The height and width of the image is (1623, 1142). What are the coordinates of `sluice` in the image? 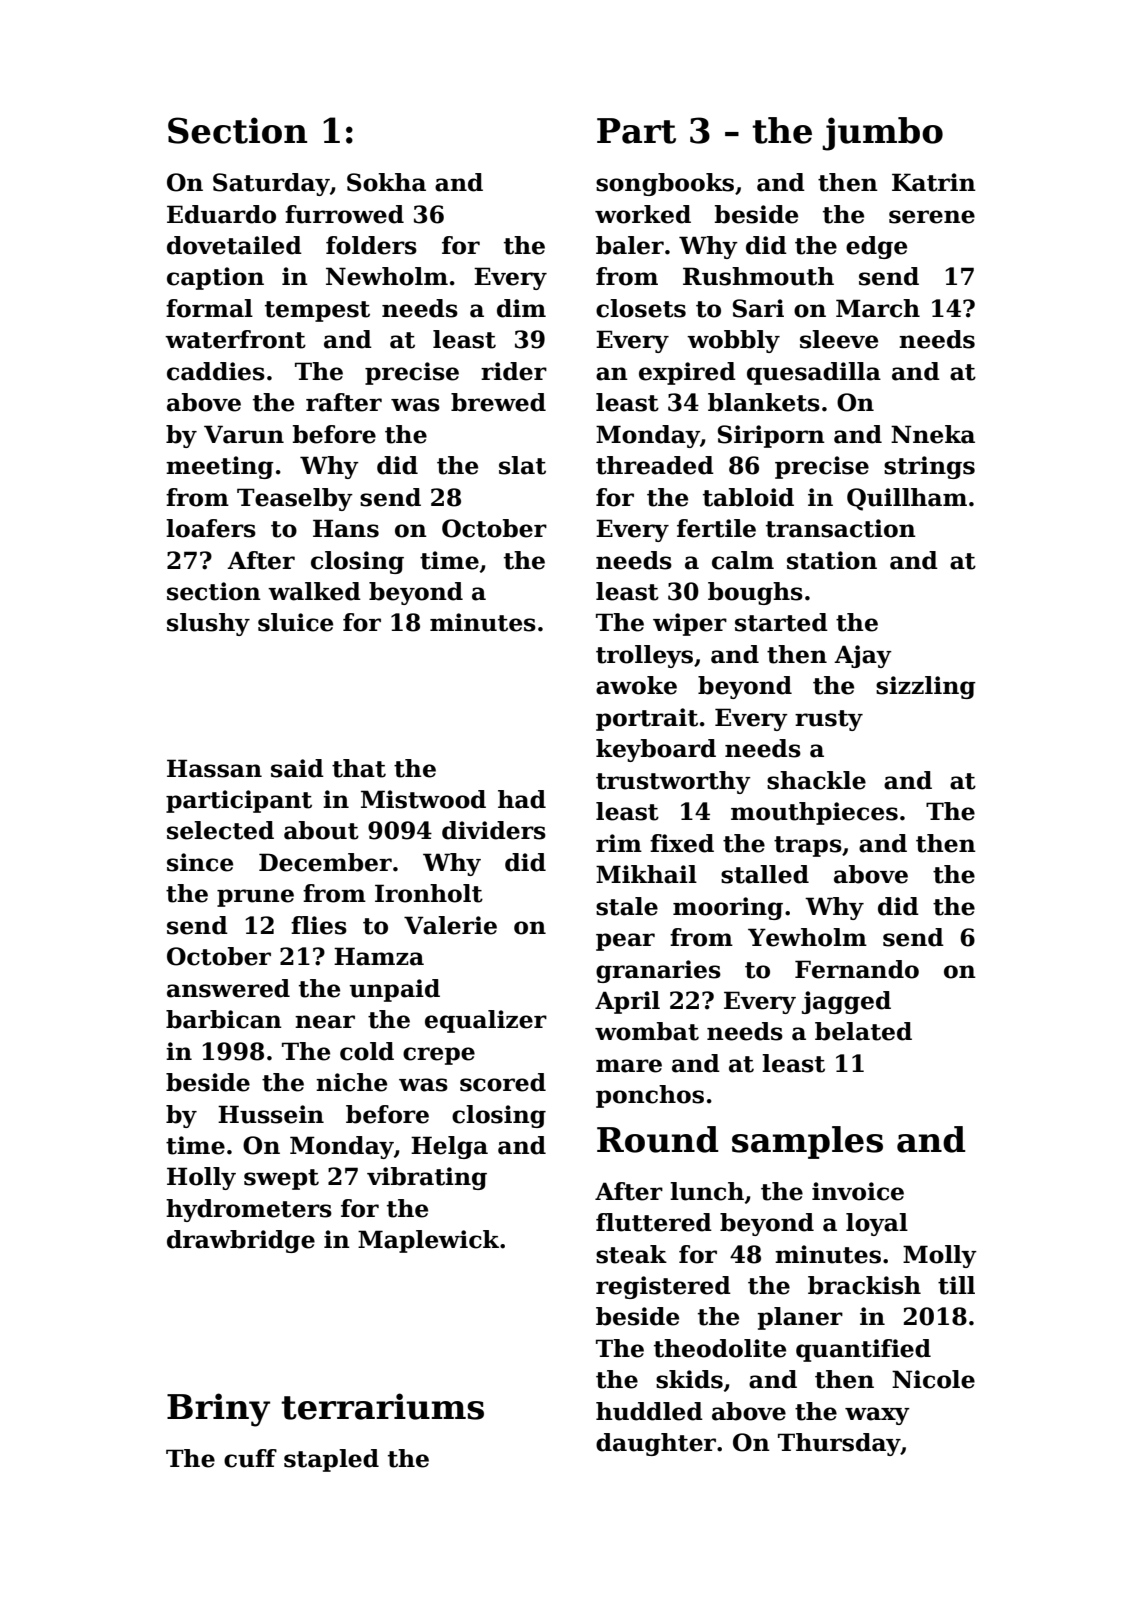 It's located at (295, 622).
